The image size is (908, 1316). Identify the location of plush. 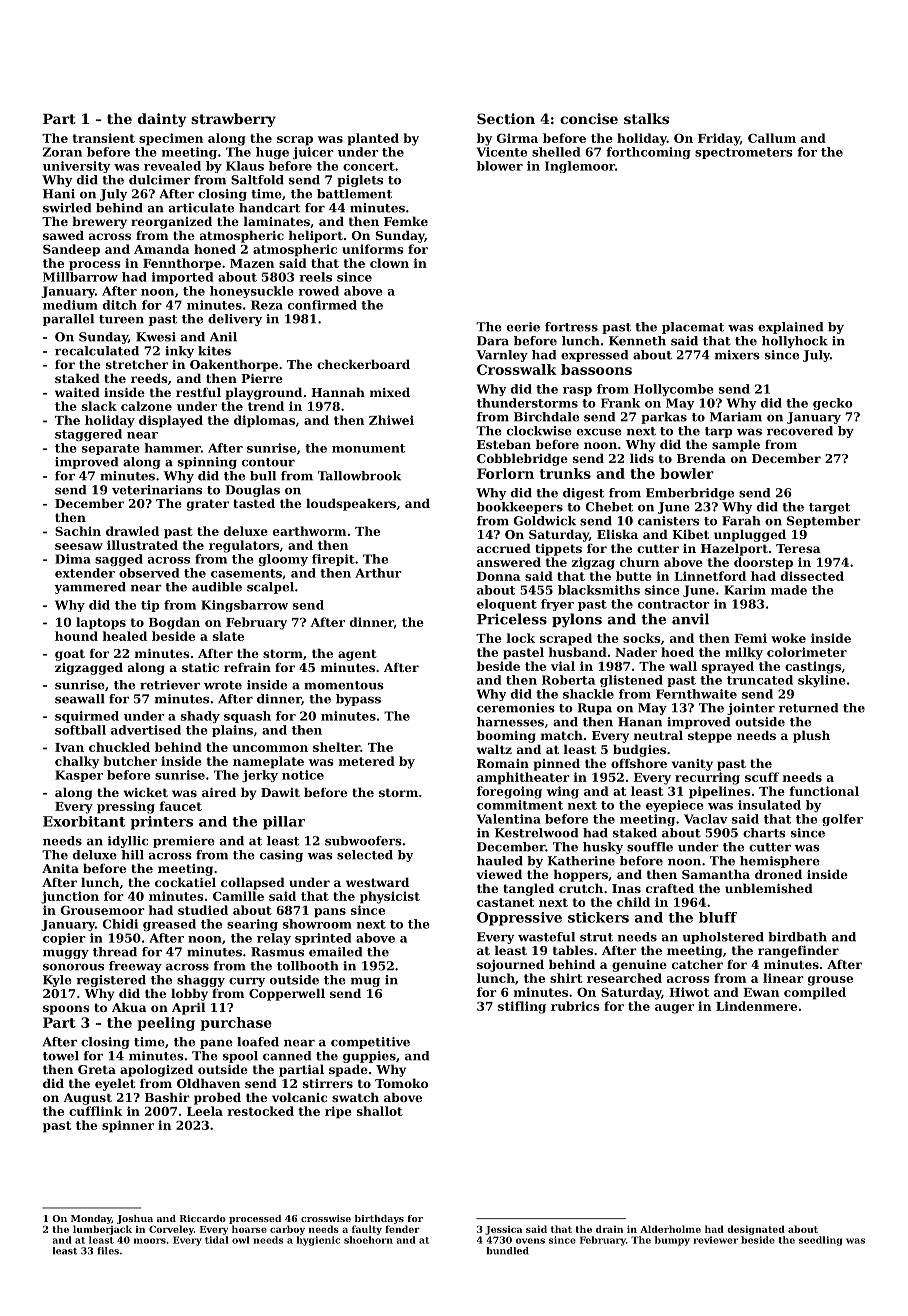
(811, 736).
